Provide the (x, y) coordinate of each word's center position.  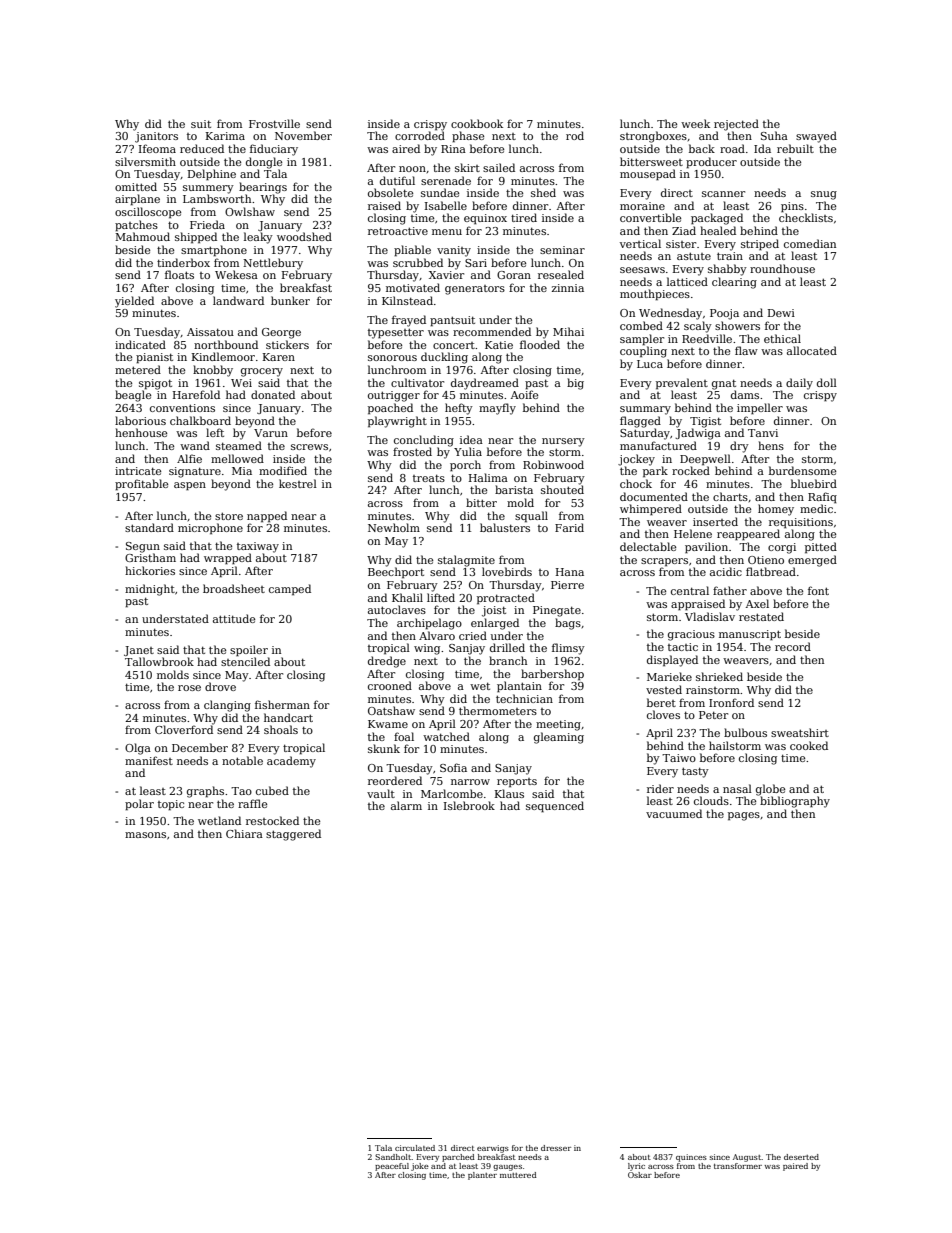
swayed (816, 137)
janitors (156, 137)
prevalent (682, 384)
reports (517, 783)
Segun (143, 547)
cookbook (477, 123)
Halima (488, 477)
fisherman (282, 704)
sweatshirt (800, 732)
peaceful (392, 1167)
